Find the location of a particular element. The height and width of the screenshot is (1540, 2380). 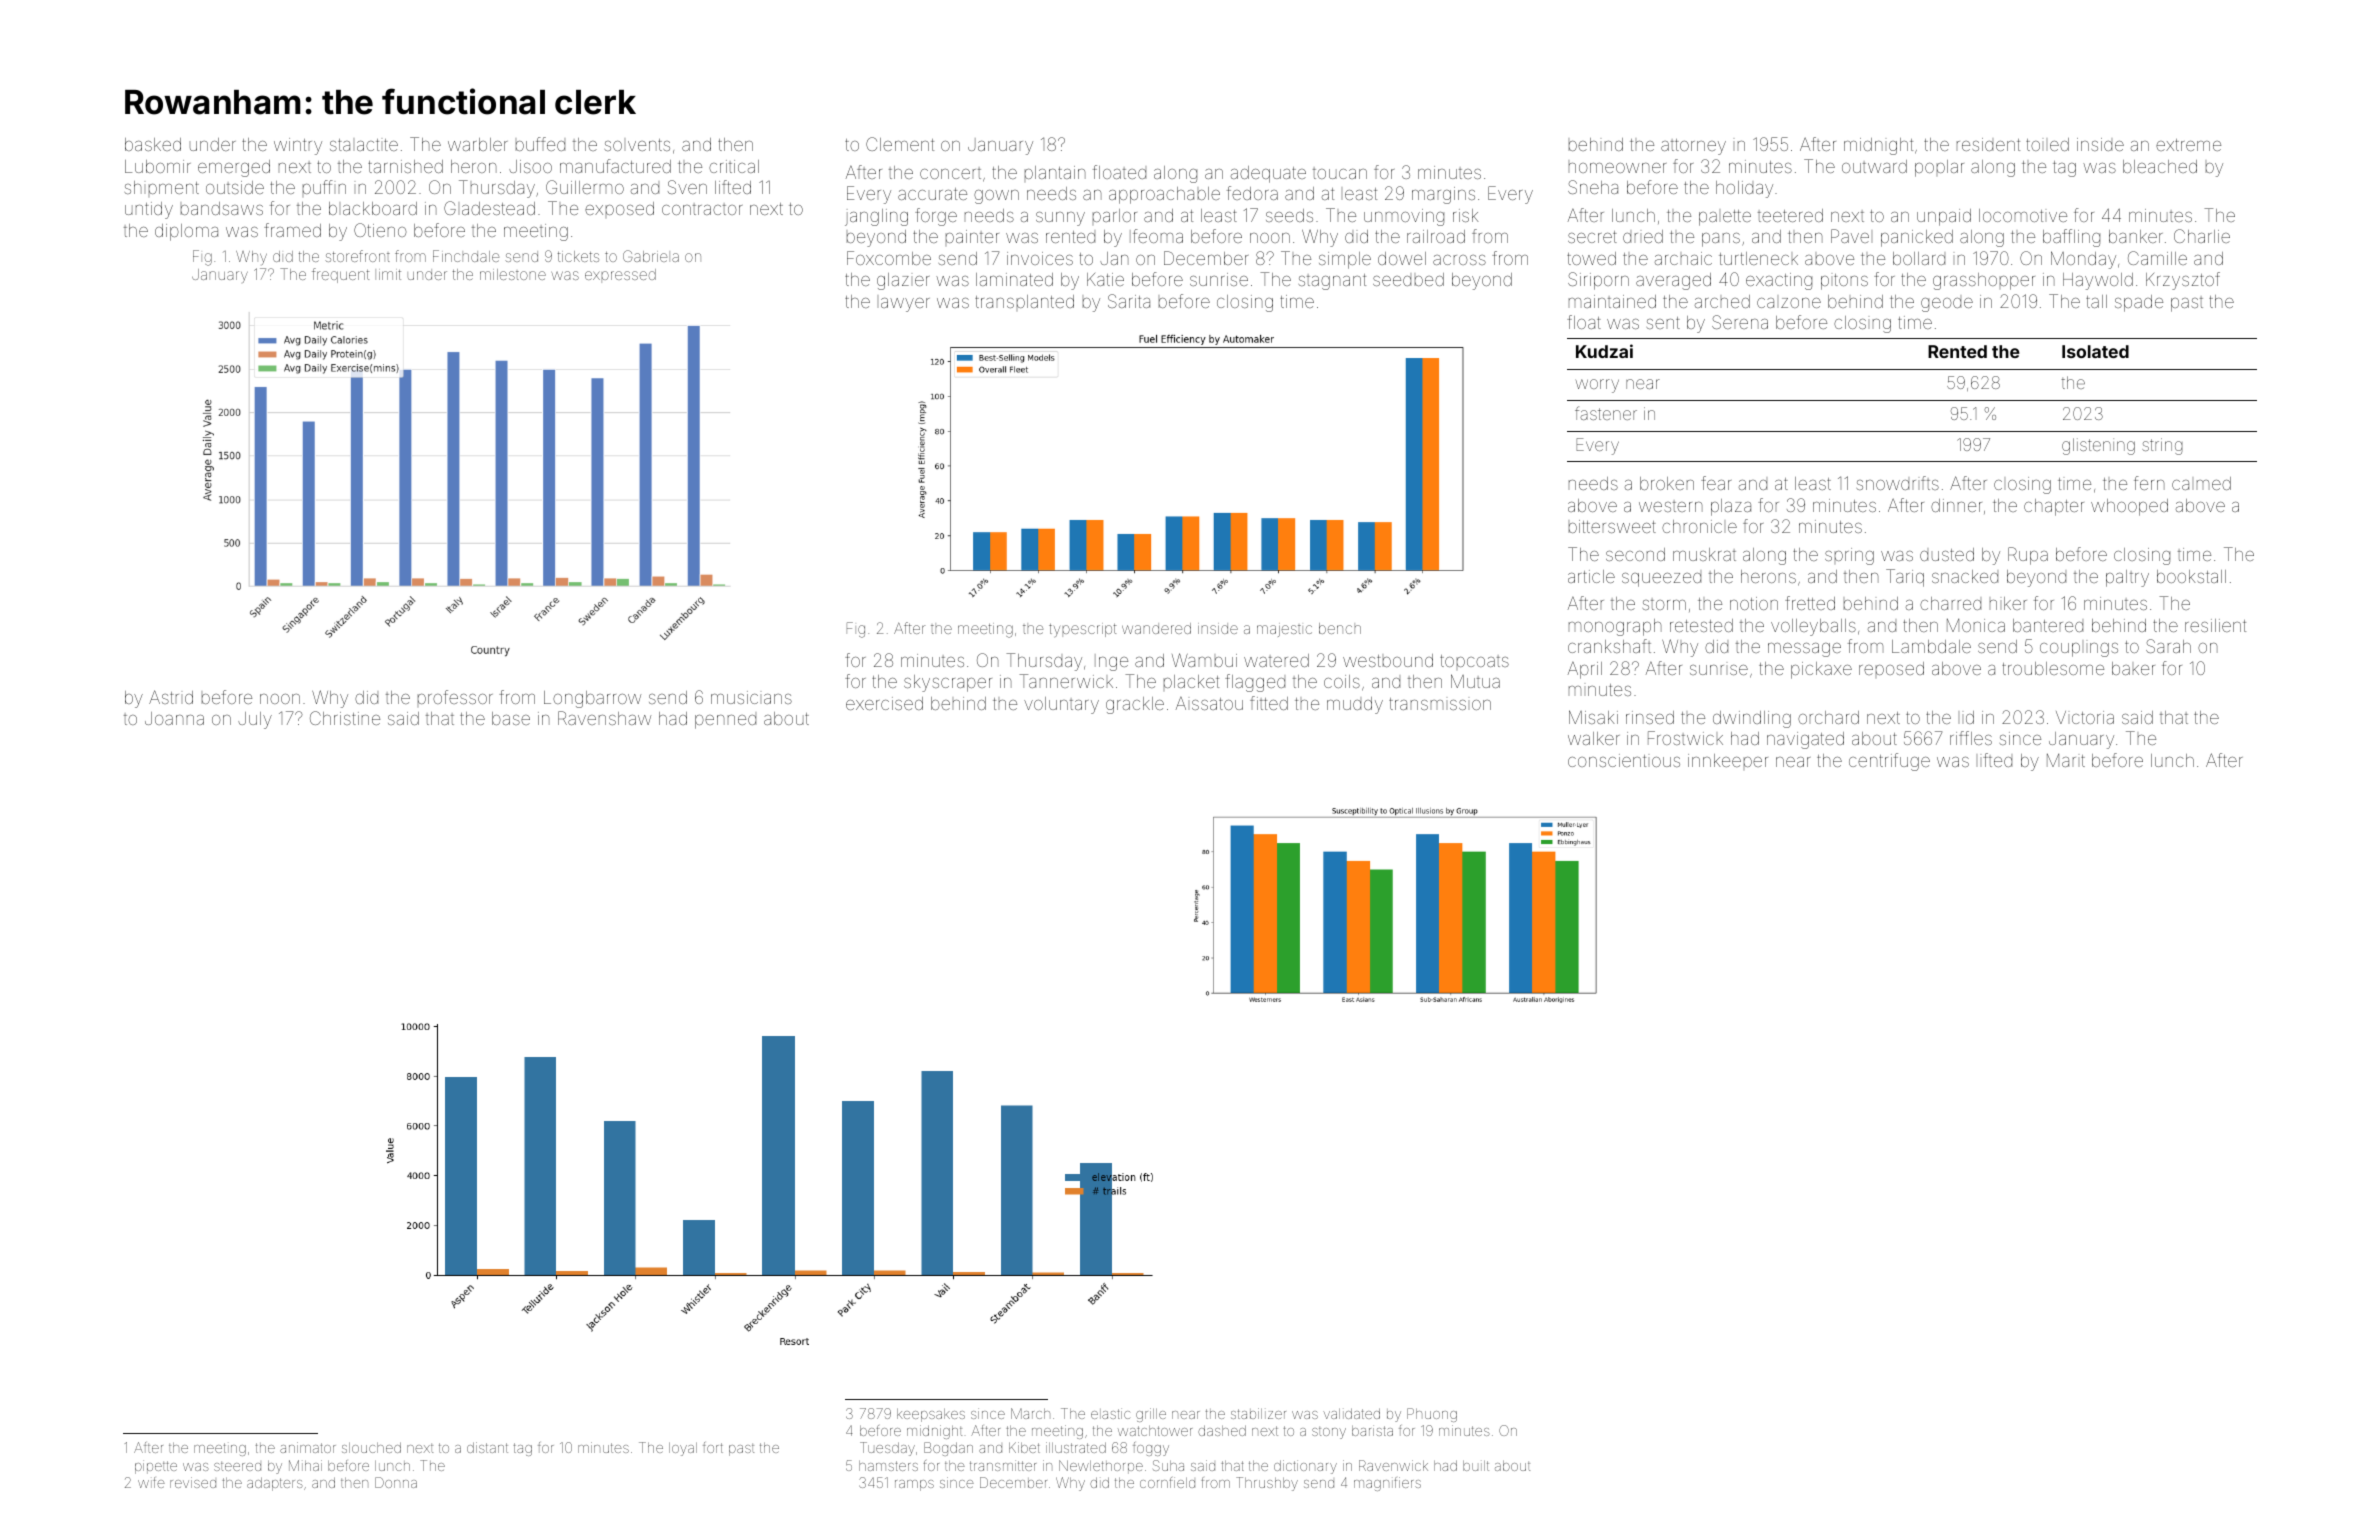

wandered is located at coordinates (1156, 628).
